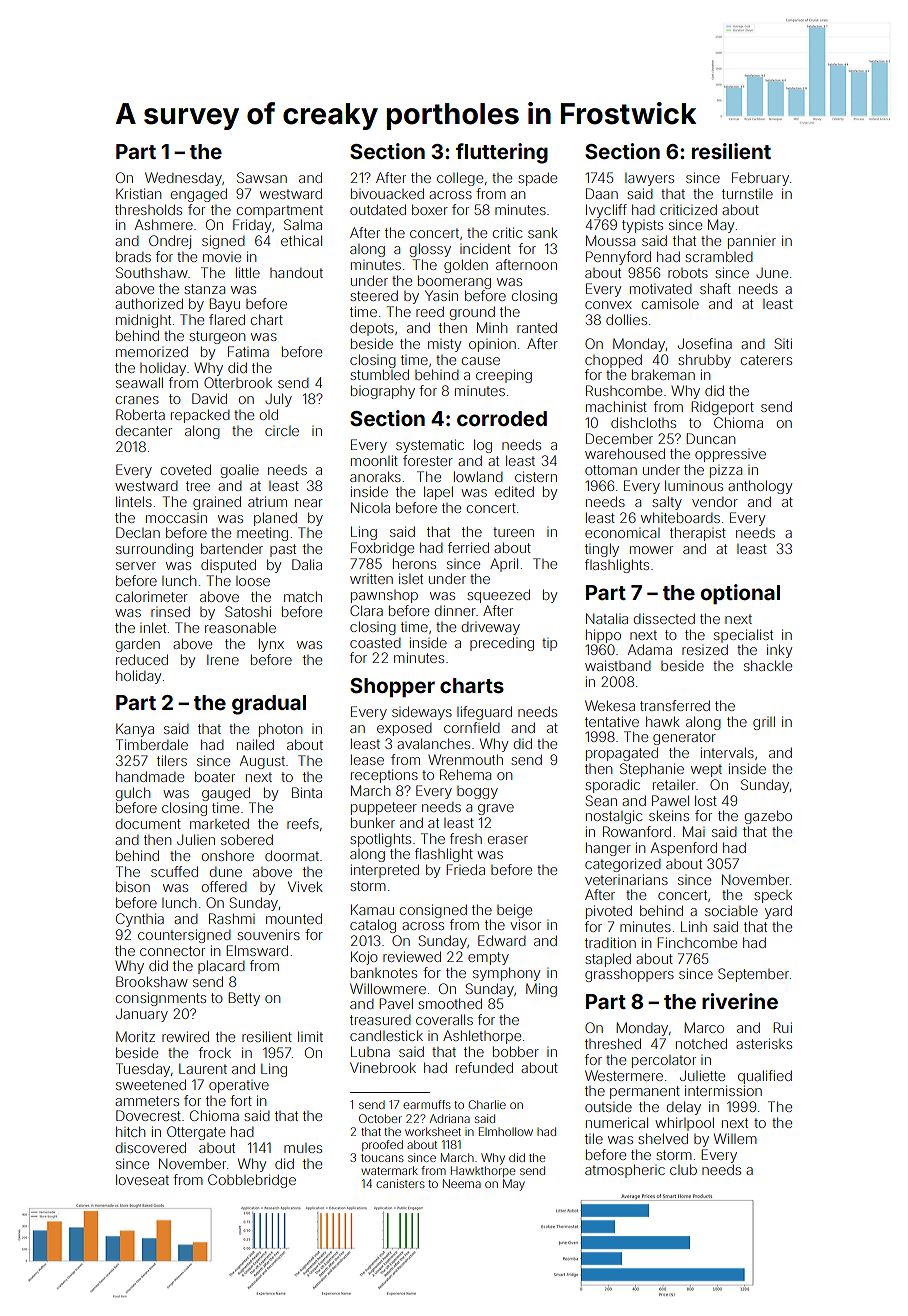  I want to click on fluttering, so click(502, 153).
